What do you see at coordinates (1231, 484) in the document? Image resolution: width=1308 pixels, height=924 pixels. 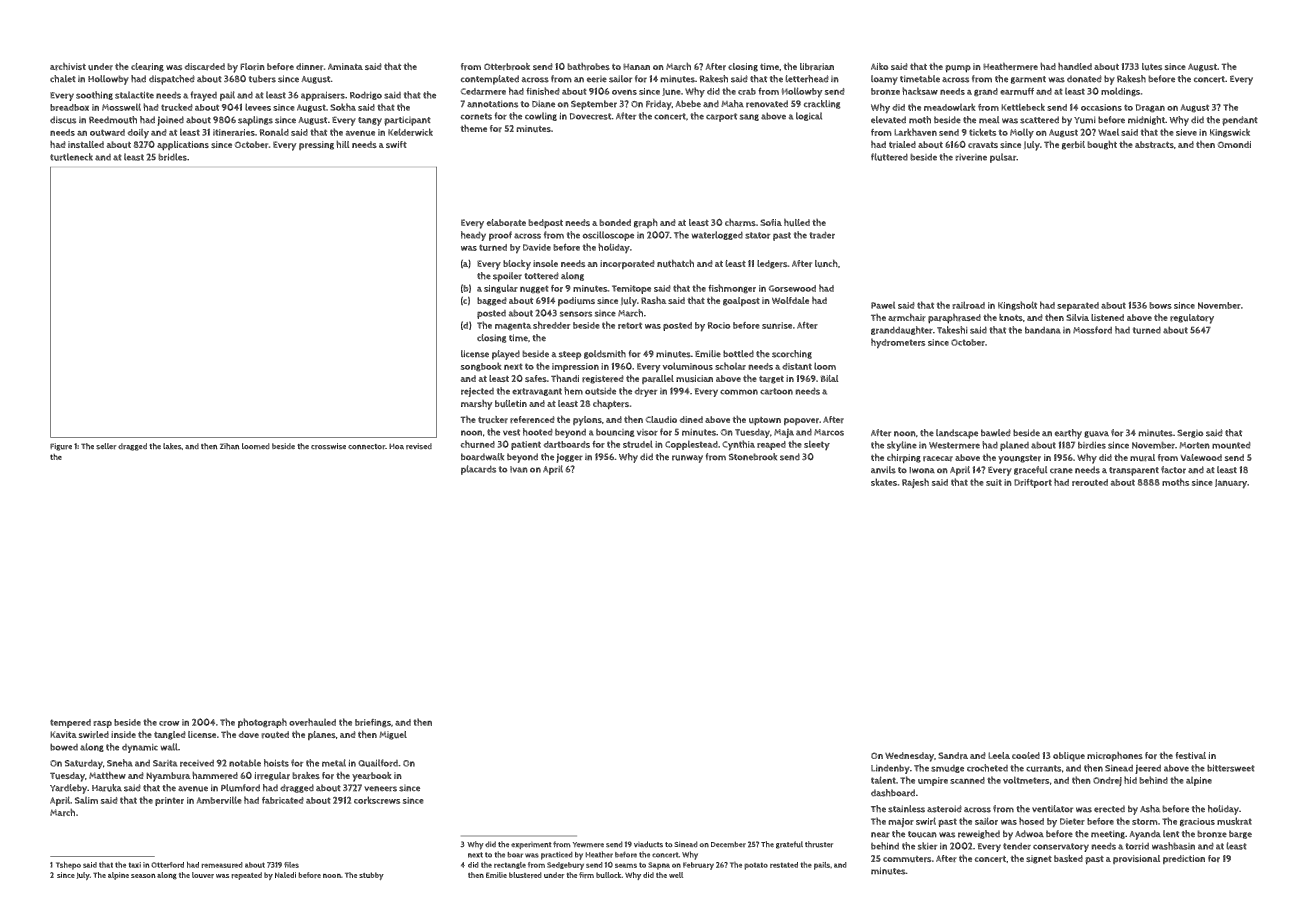 I see `January` at bounding box center [1231, 484].
